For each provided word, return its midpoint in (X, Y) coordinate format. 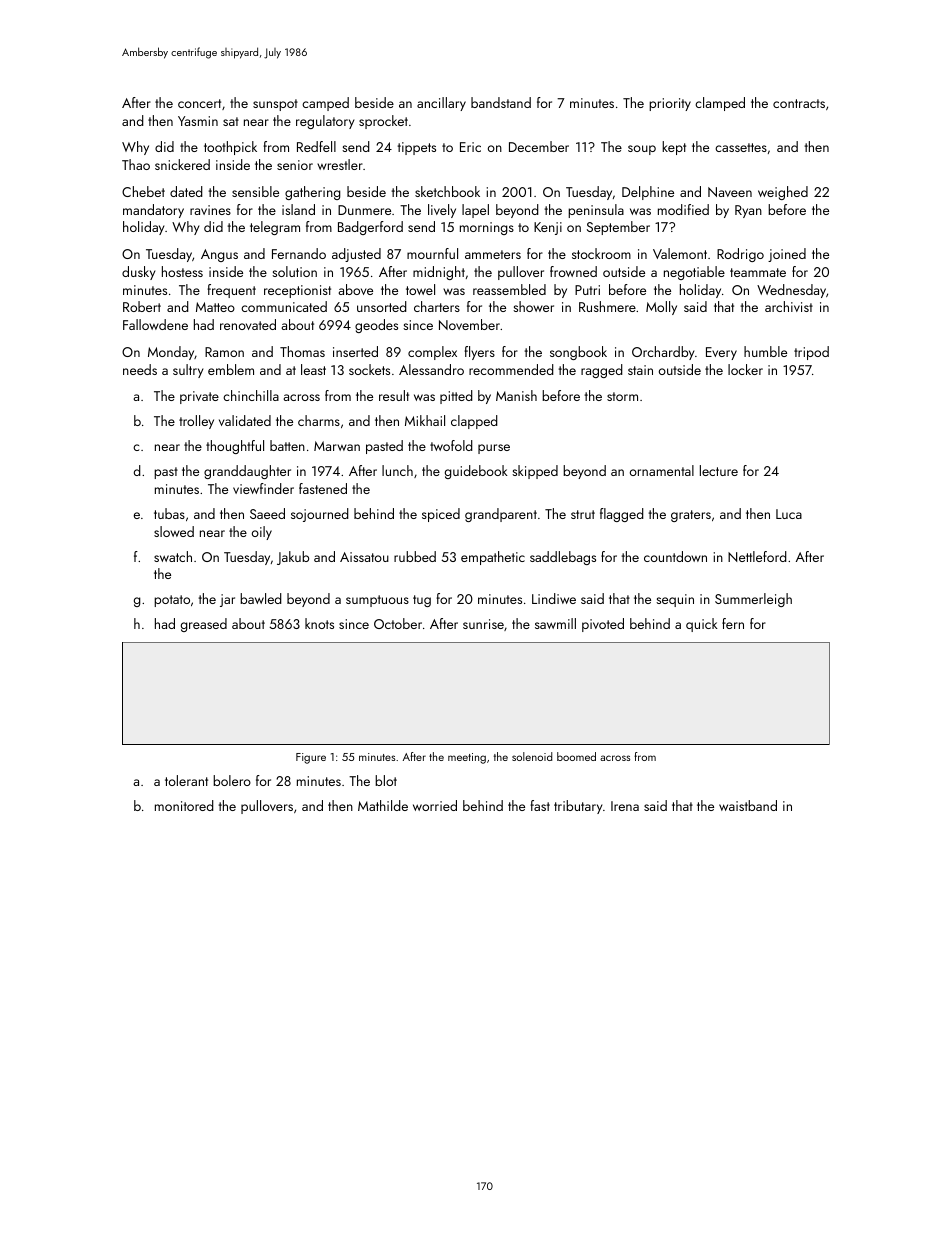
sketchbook (447, 191)
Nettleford (757, 556)
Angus (219, 255)
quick (702, 625)
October (398, 623)
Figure (311, 758)
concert (199, 103)
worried (435, 805)
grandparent (501, 515)
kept (674, 148)
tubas (169, 513)
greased (204, 625)
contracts (799, 103)
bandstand (501, 102)
